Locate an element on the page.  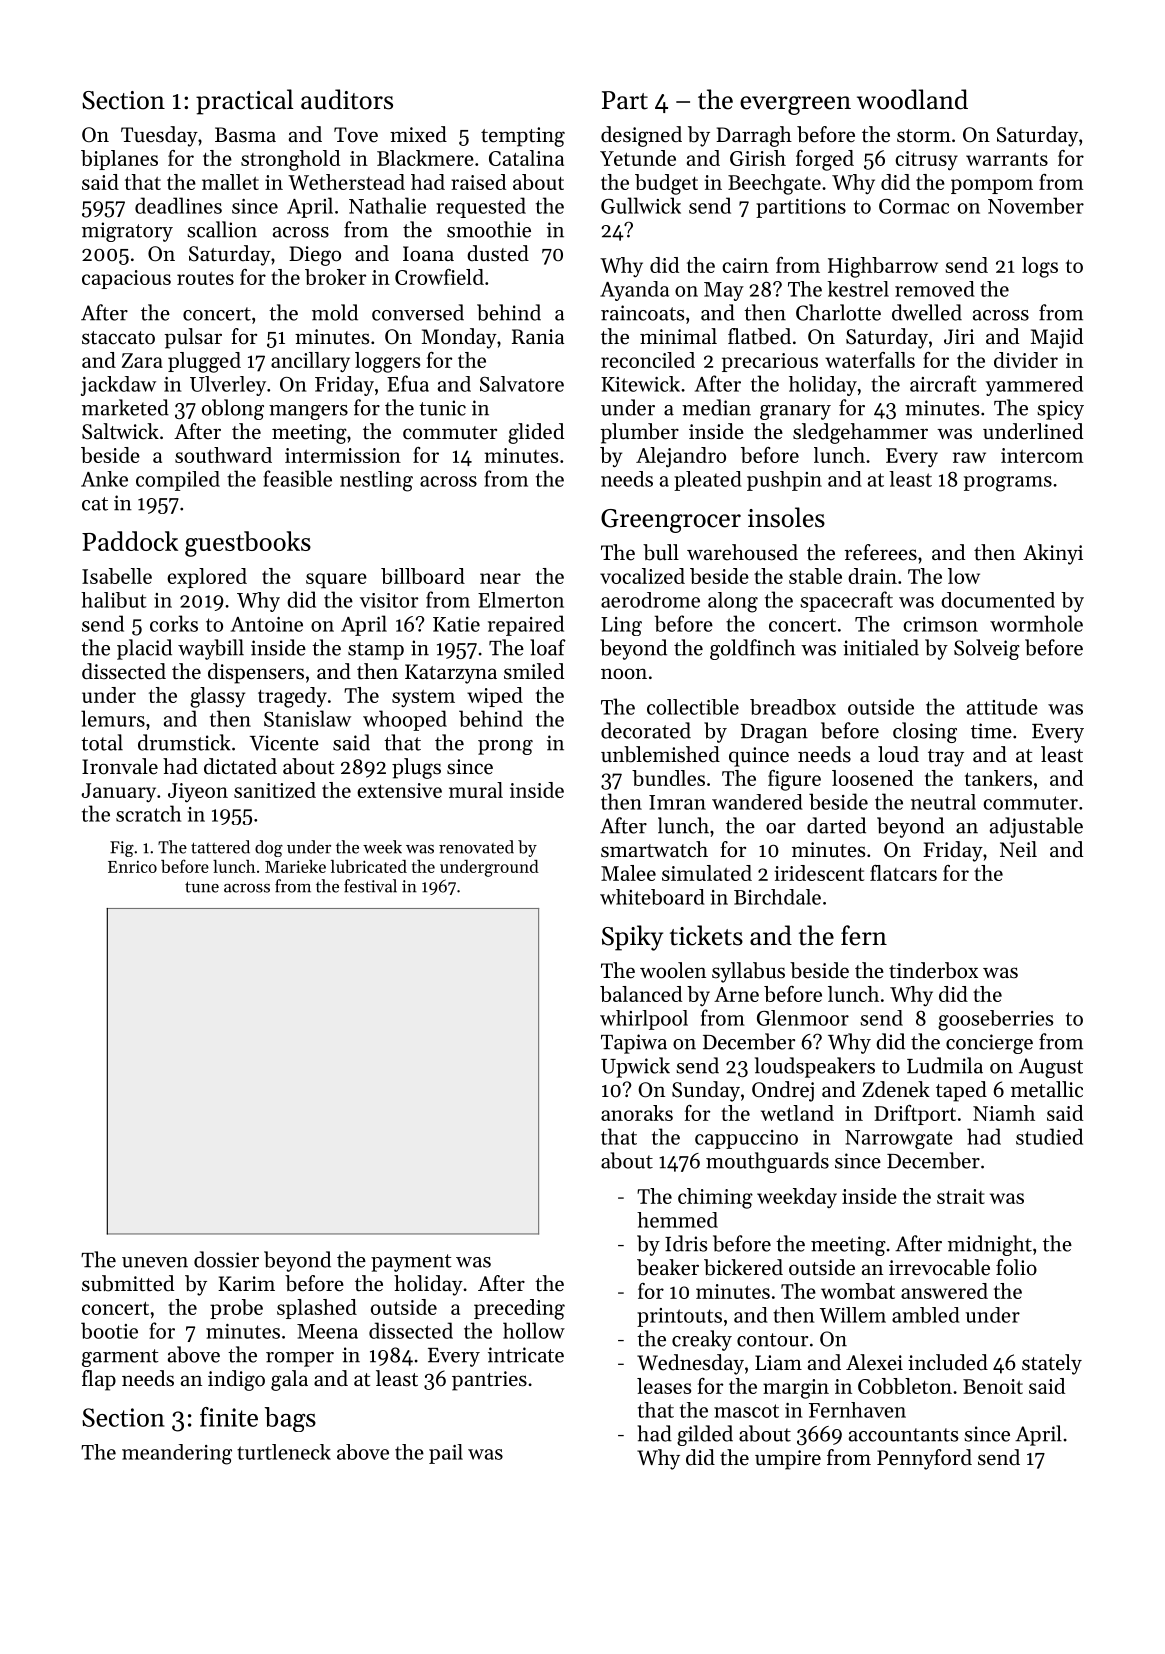
bundles is located at coordinates (668, 778).
